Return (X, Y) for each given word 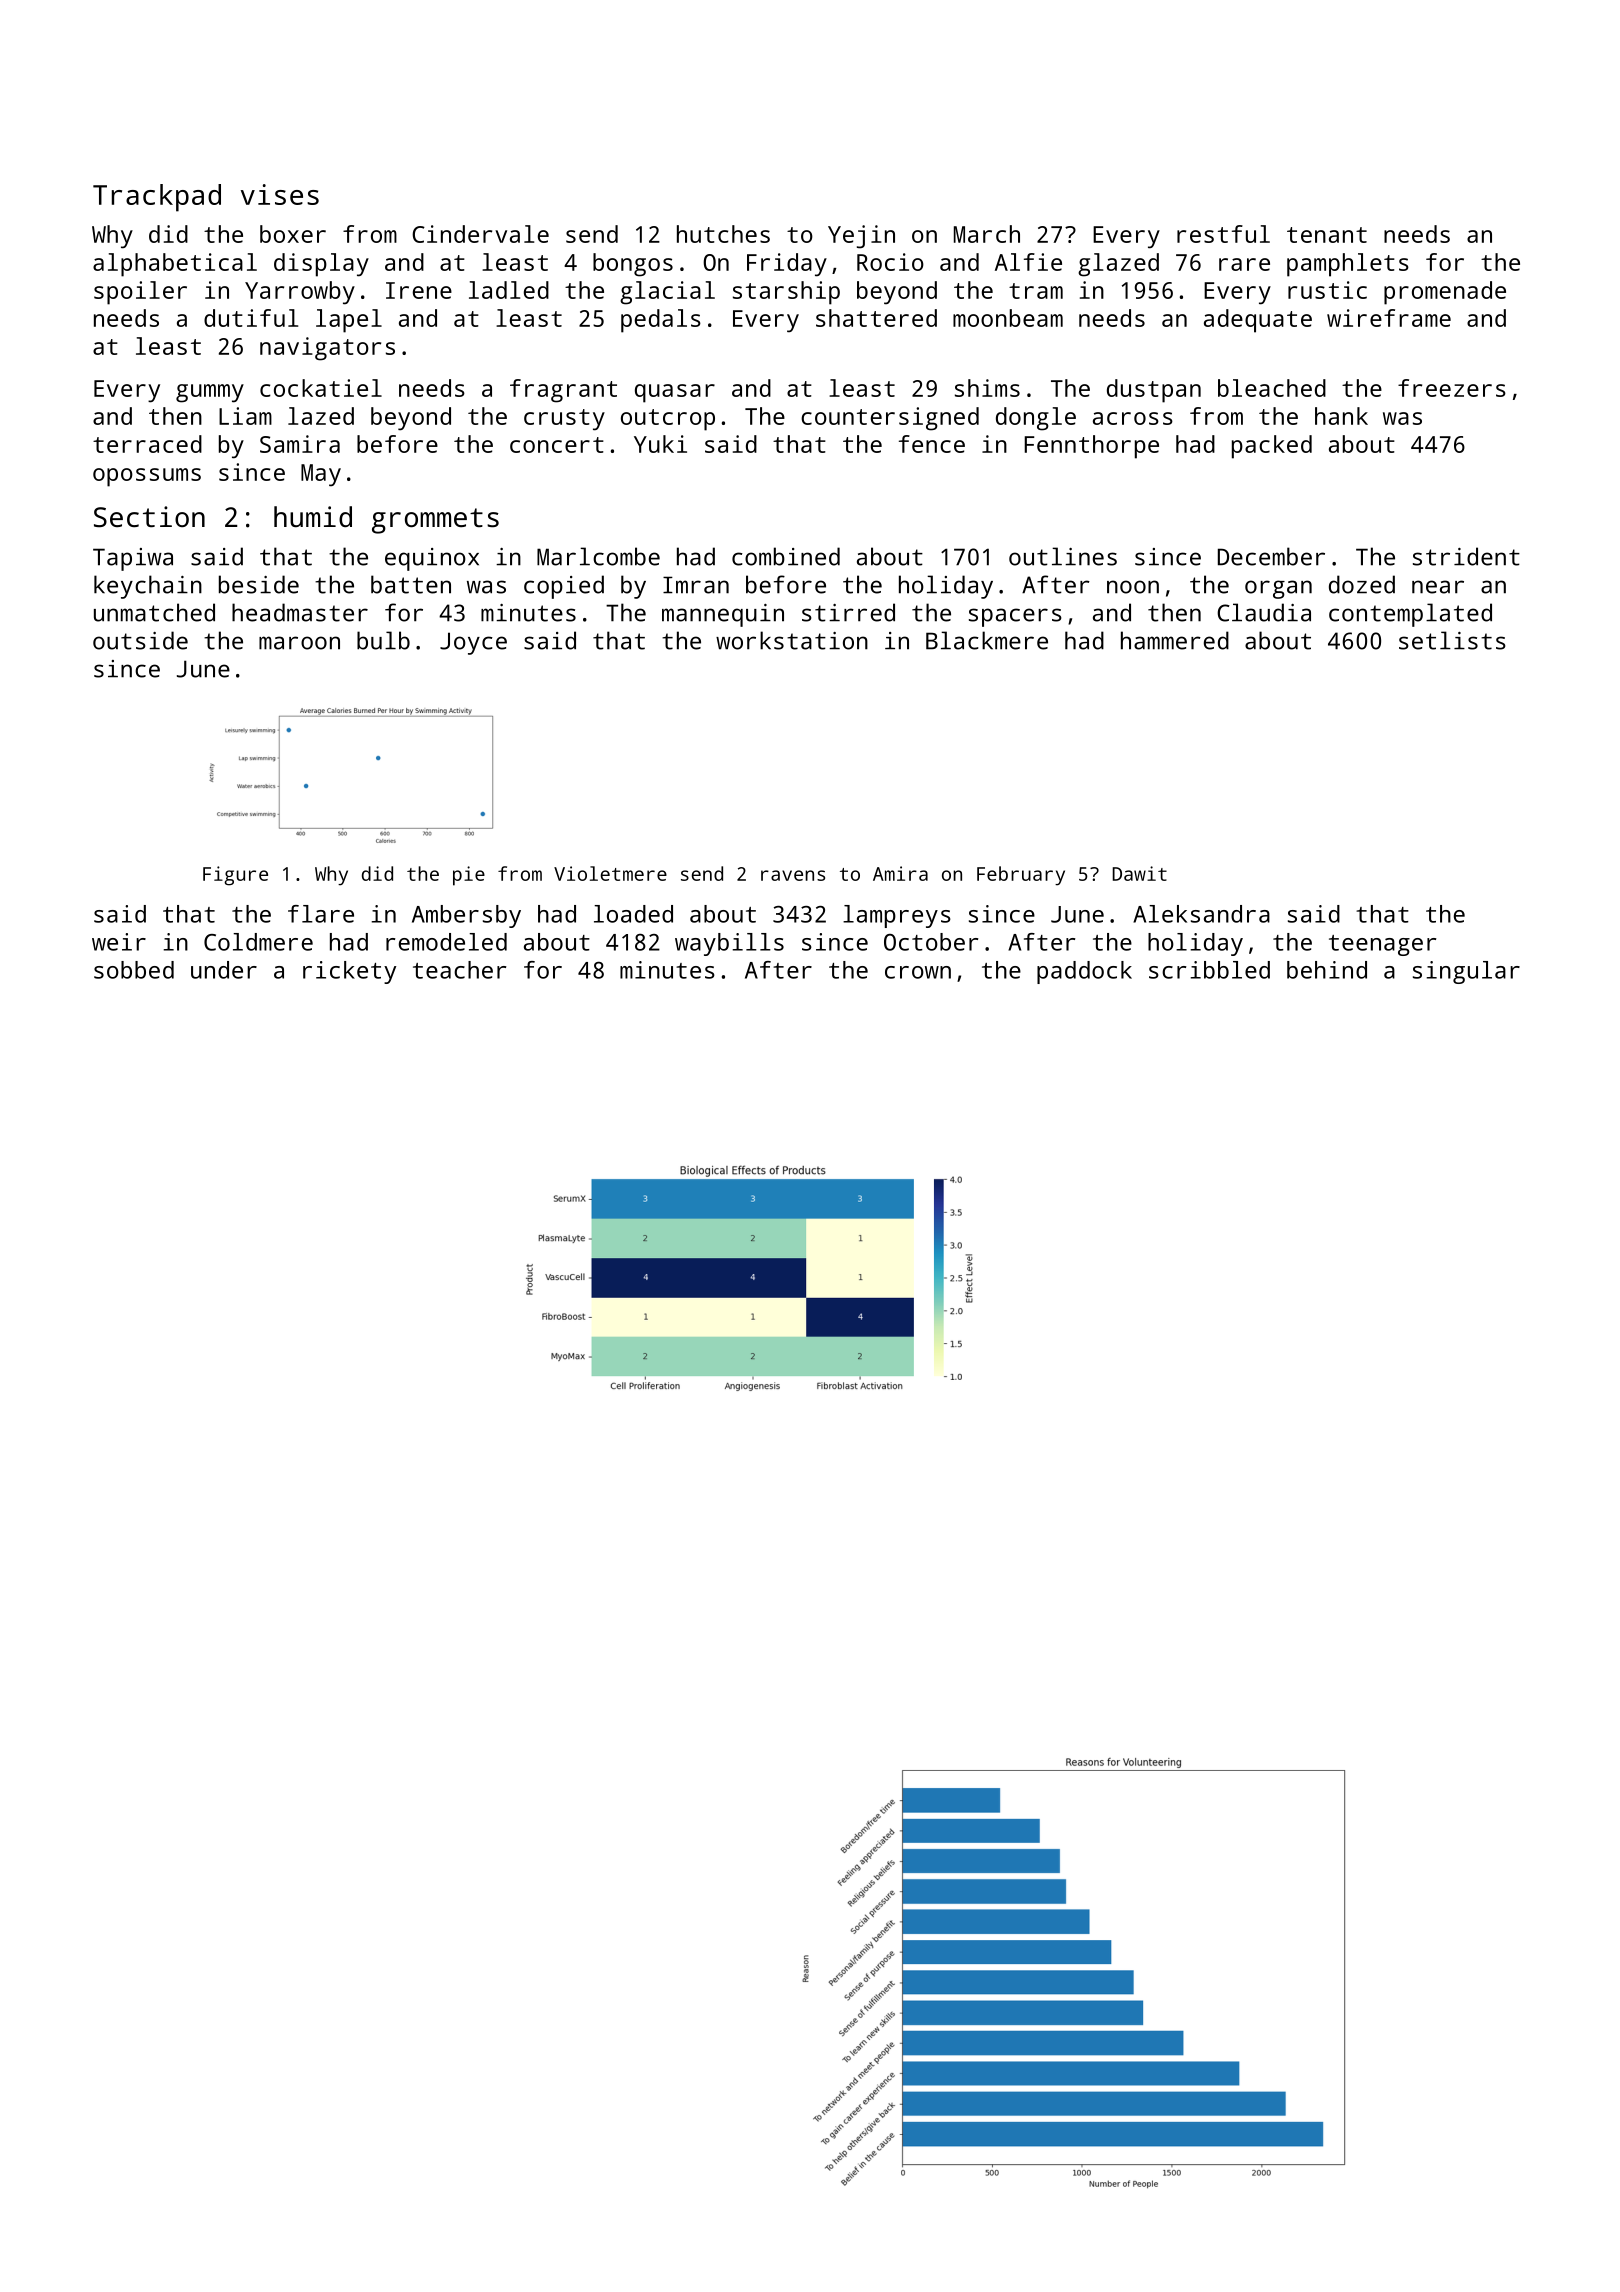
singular (1466, 972)
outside (140, 640)
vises (280, 194)
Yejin (861, 237)
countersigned (890, 419)
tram (1036, 291)
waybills (729, 944)
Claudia (1264, 612)
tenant (1327, 235)
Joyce (473, 643)
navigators (327, 349)
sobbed (134, 970)
